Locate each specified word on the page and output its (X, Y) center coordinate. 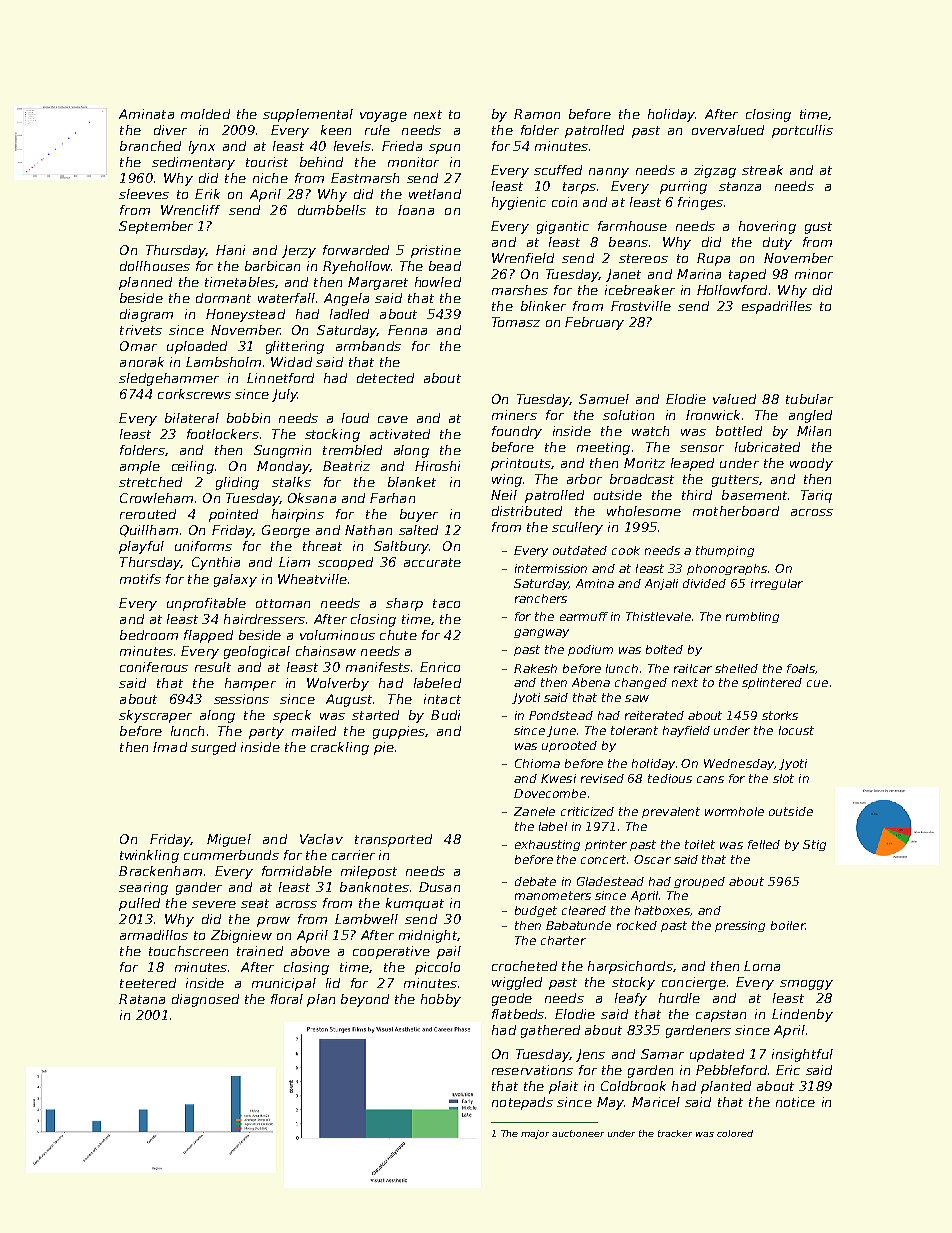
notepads (522, 1103)
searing (143, 888)
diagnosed (205, 1000)
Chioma (537, 763)
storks (780, 715)
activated (400, 434)
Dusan (439, 887)
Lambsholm (223, 362)
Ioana (416, 210)
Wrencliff (190, 210)
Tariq (816, 496)
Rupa (713, 259)
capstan (721, 1016)
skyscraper (155, 716)
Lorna (762, 966)
